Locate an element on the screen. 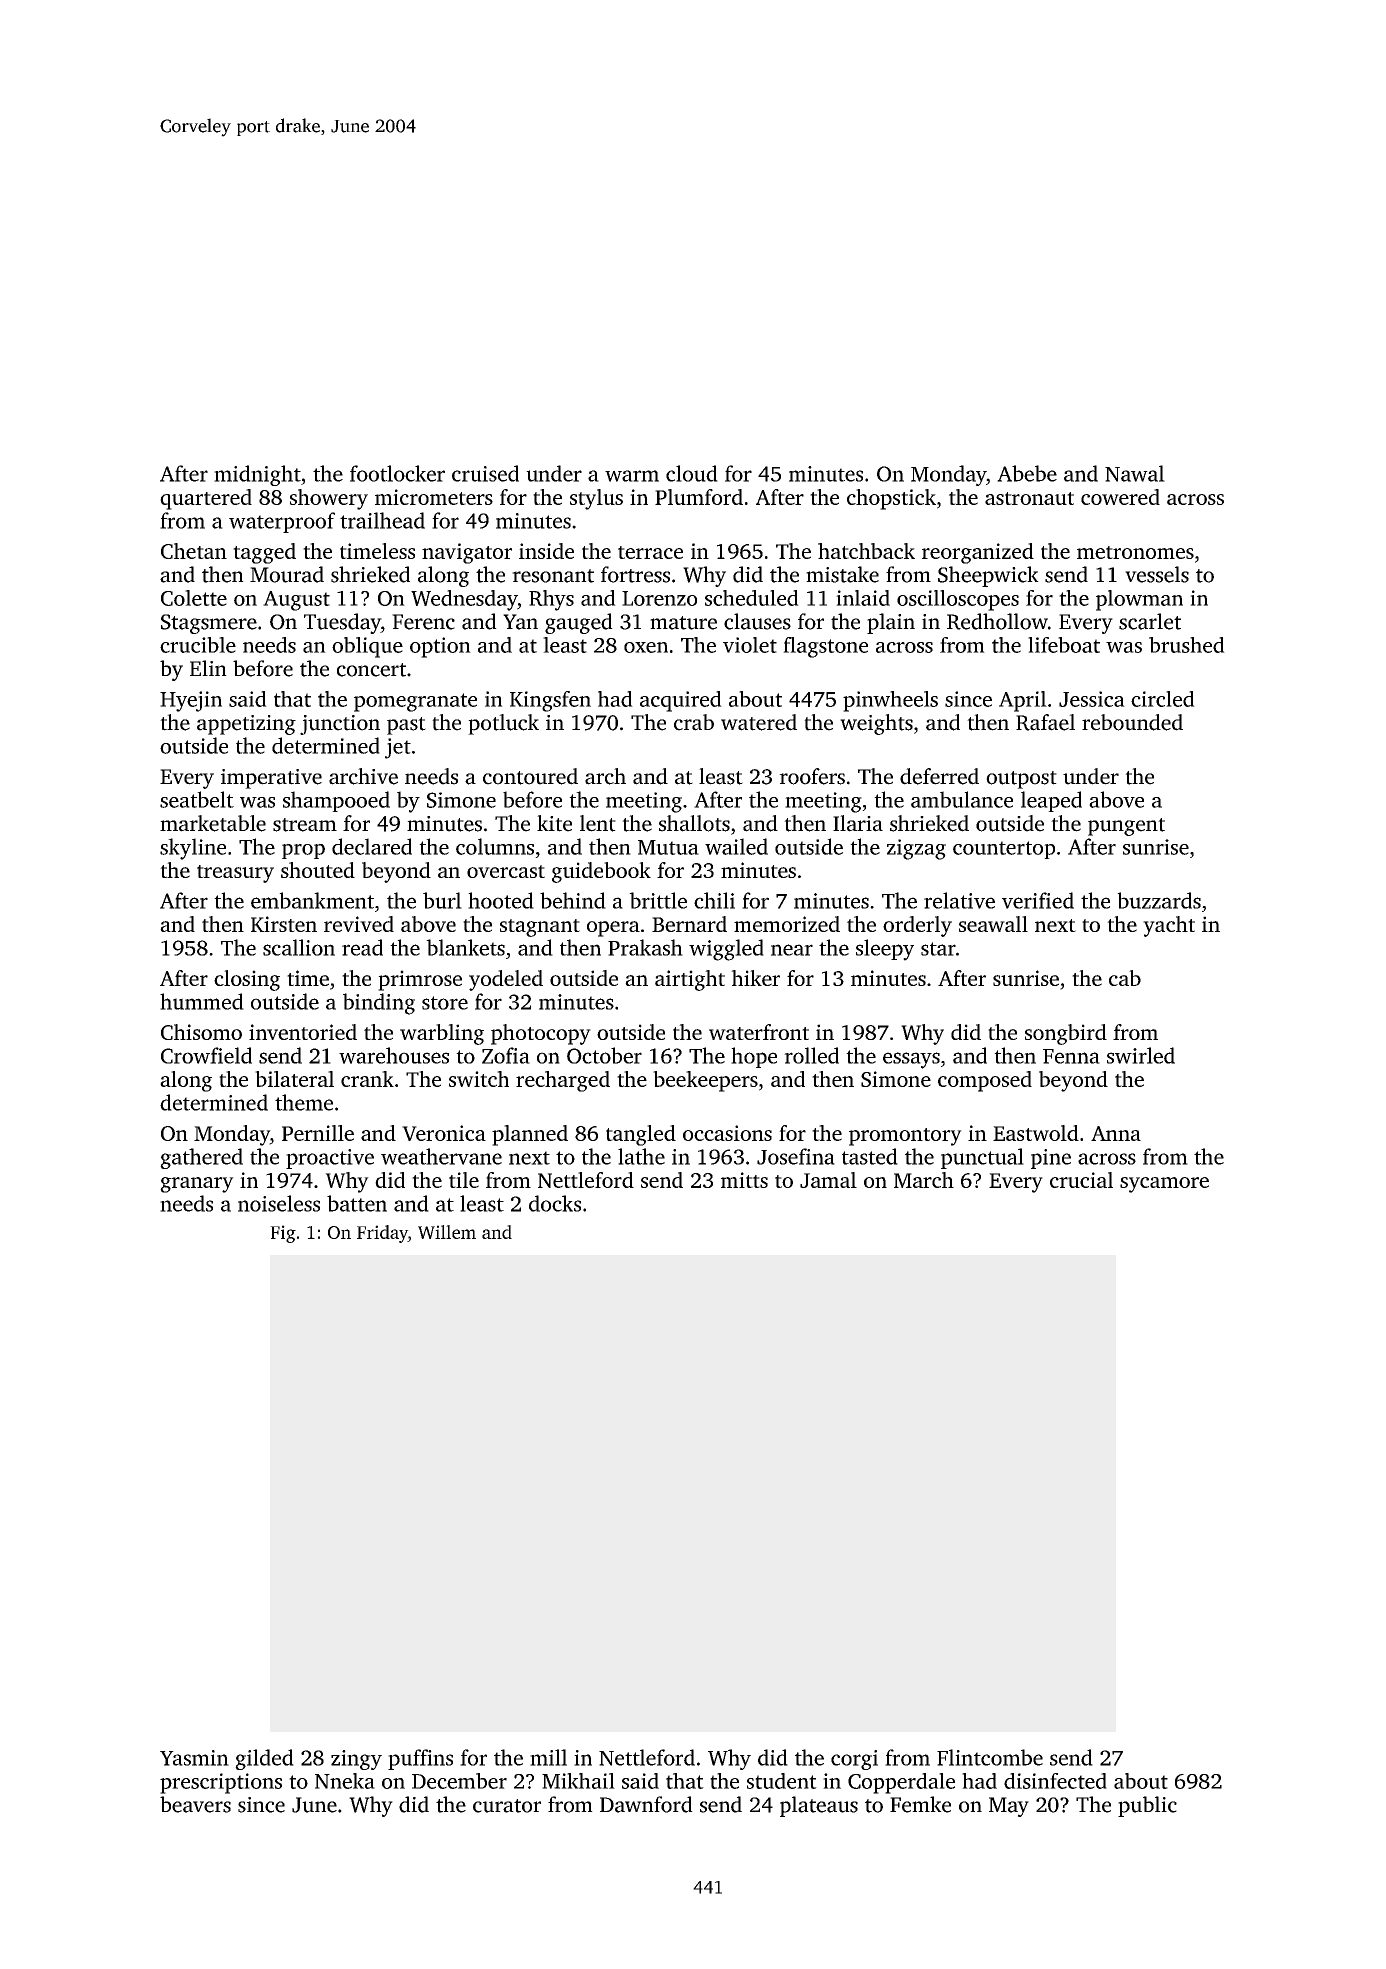 This screenshot has width=1386, height=1969. Jamal is located at coordinates (828, 1180).
